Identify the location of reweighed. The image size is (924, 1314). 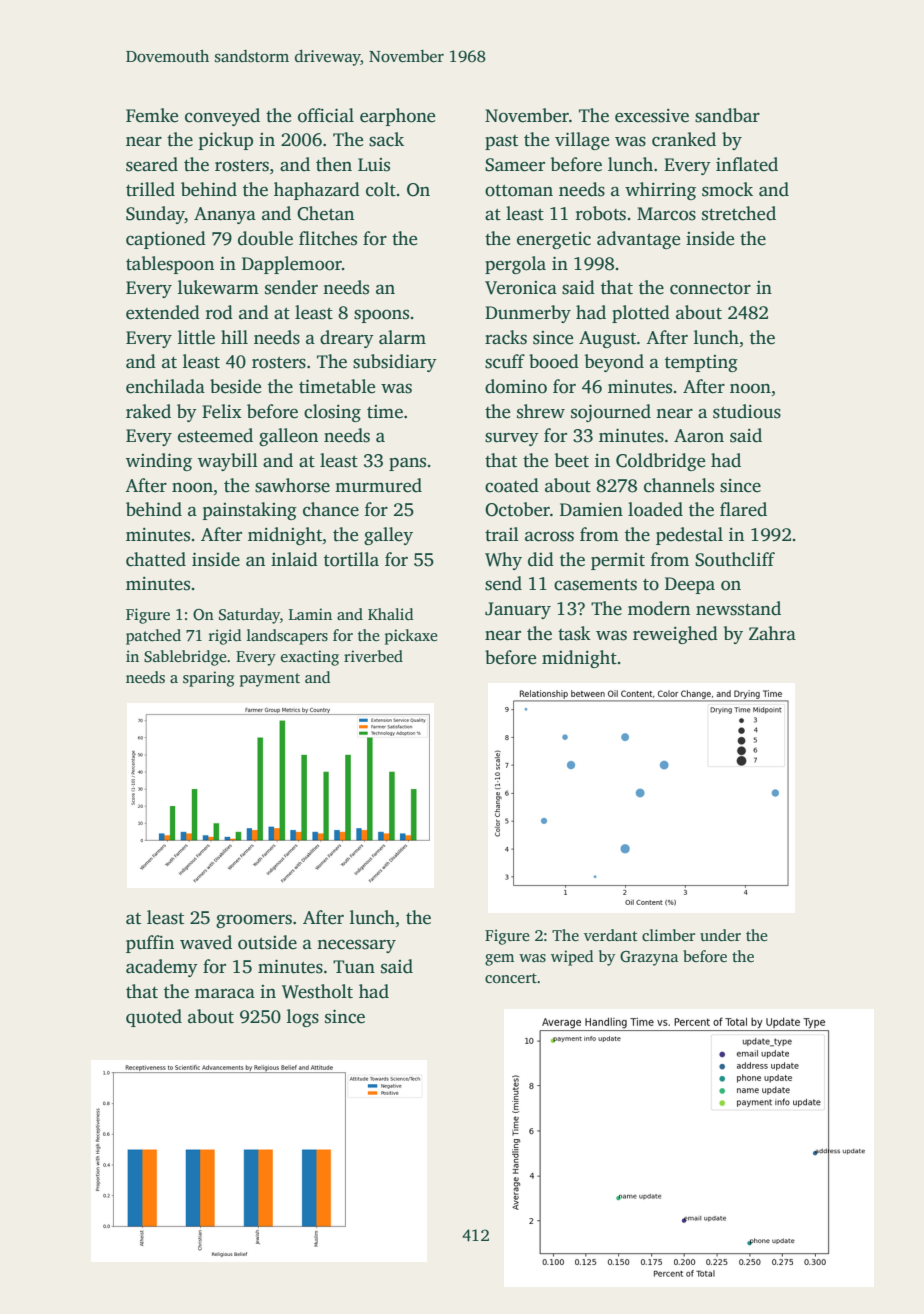
(675, 635).
